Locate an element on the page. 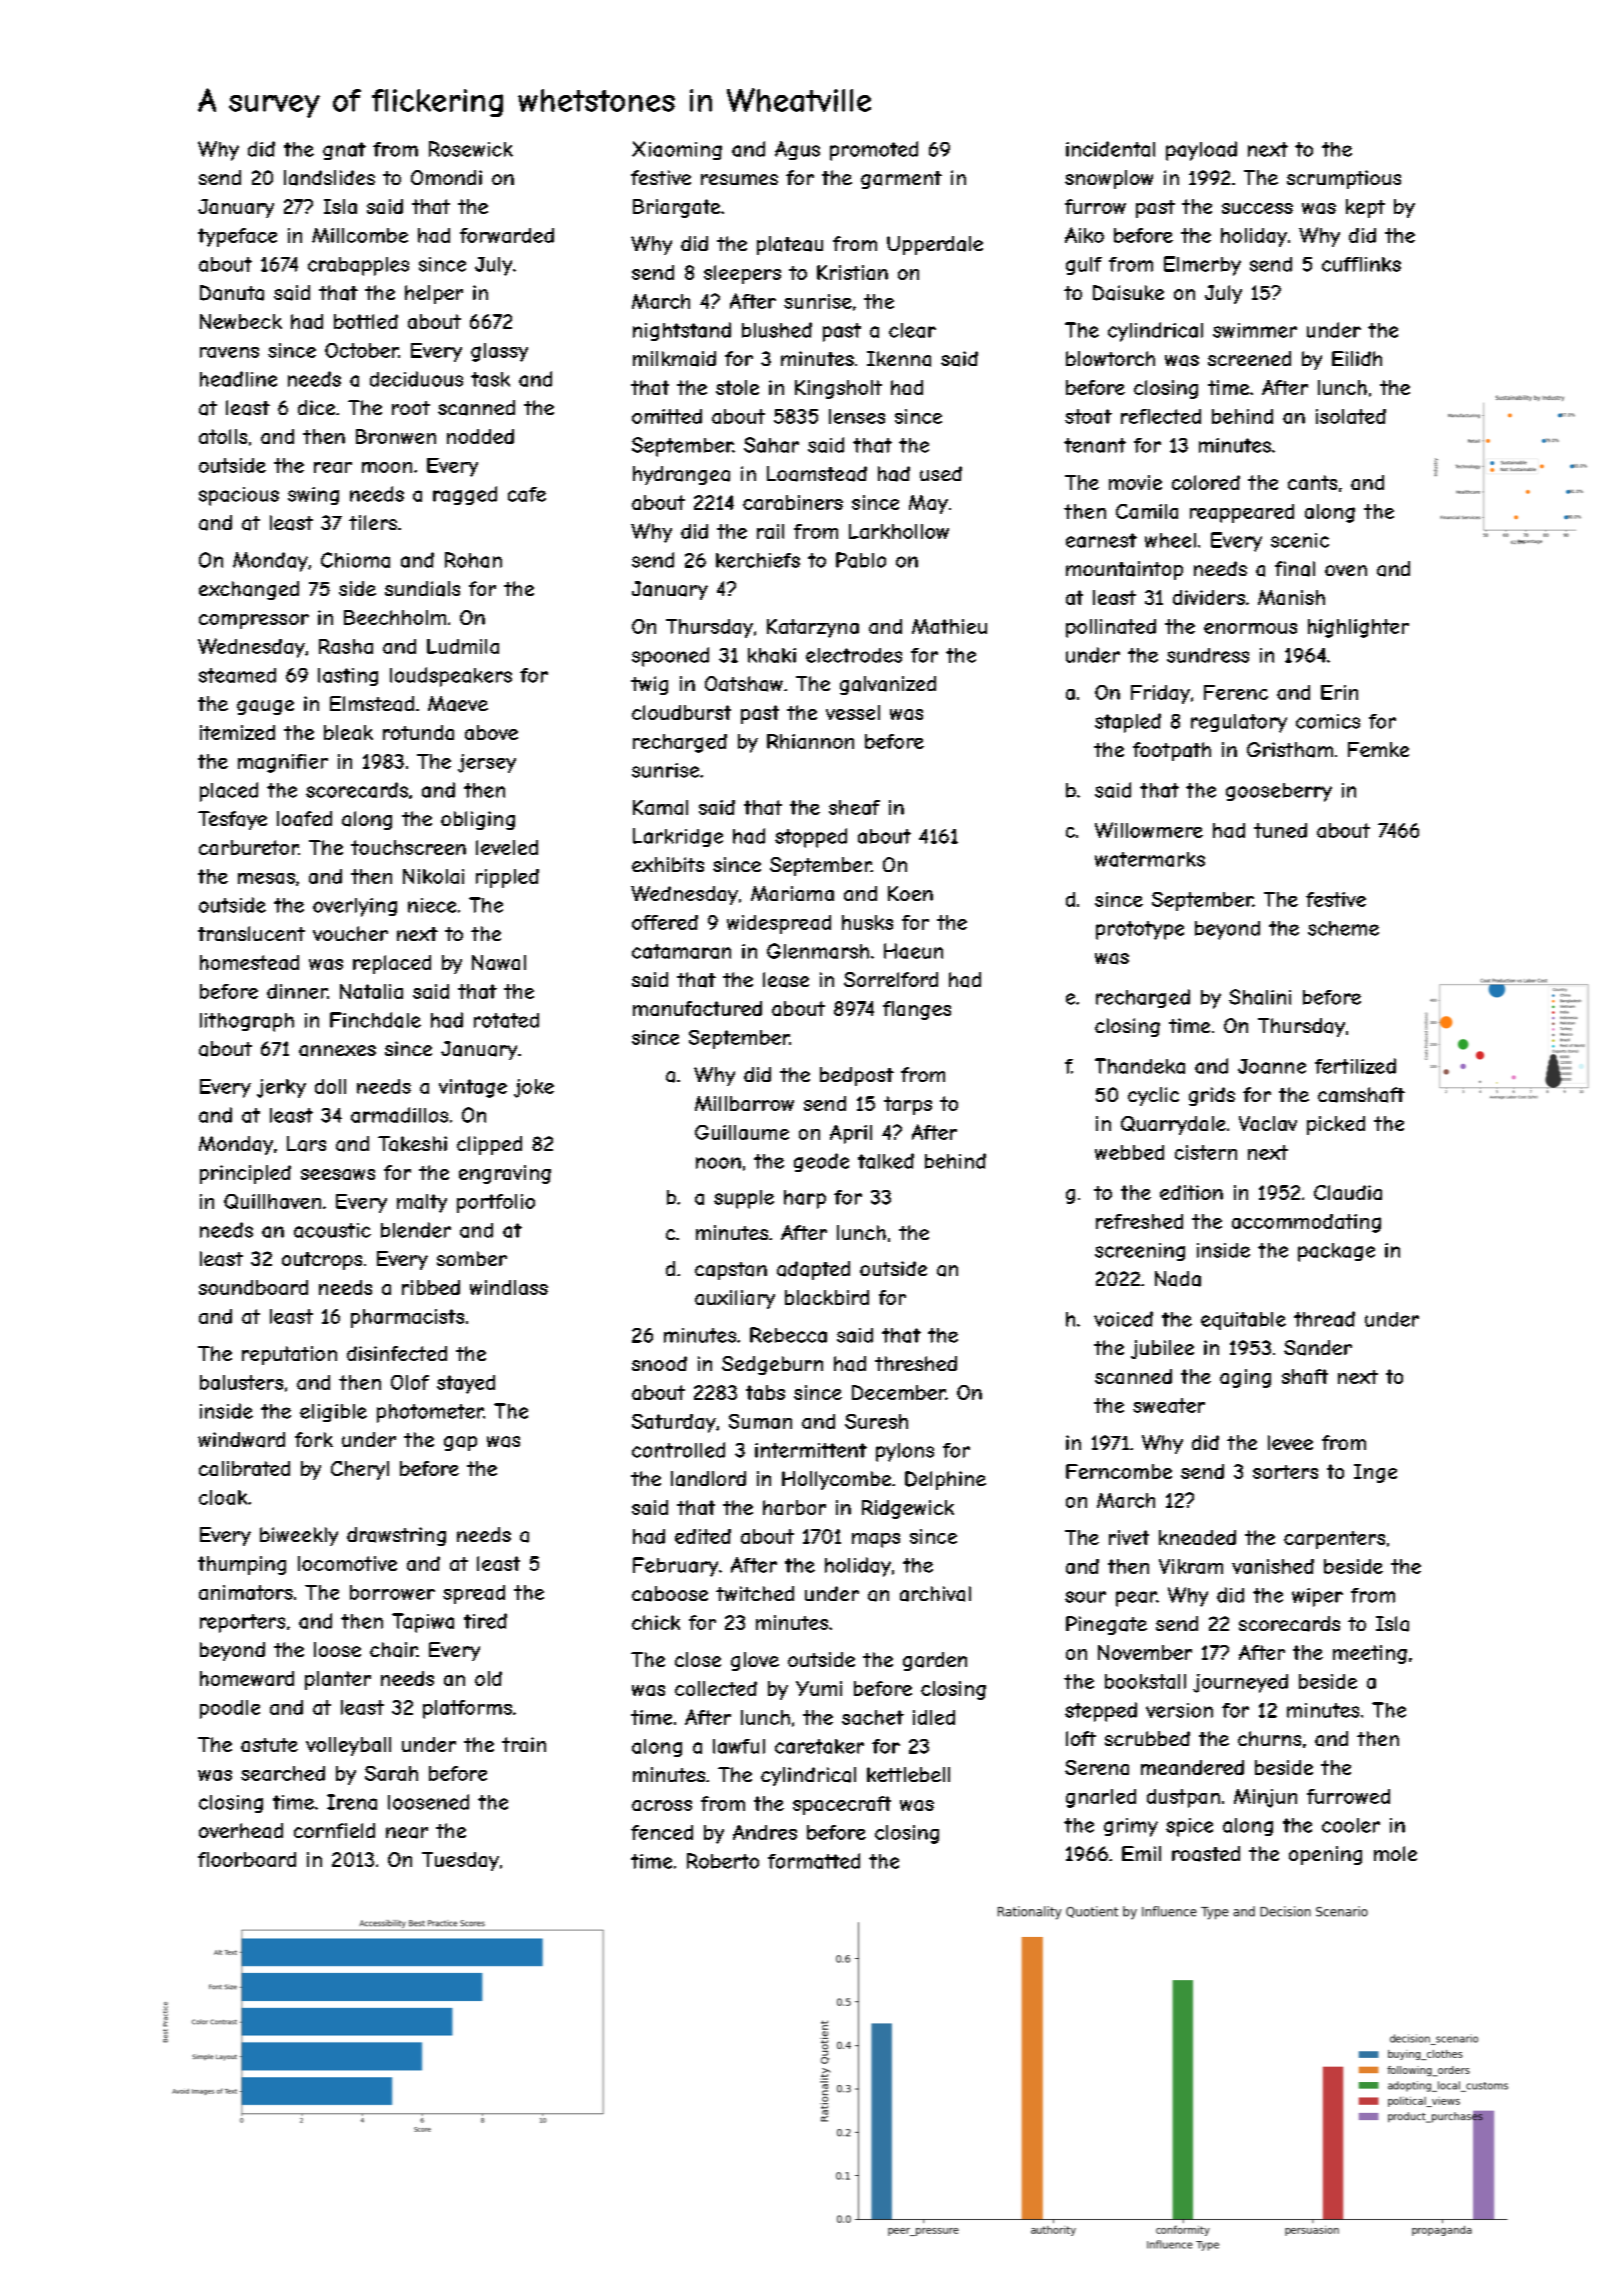 The image size is (1620, 2292). tuned is located at coordinates (1280, 830).
